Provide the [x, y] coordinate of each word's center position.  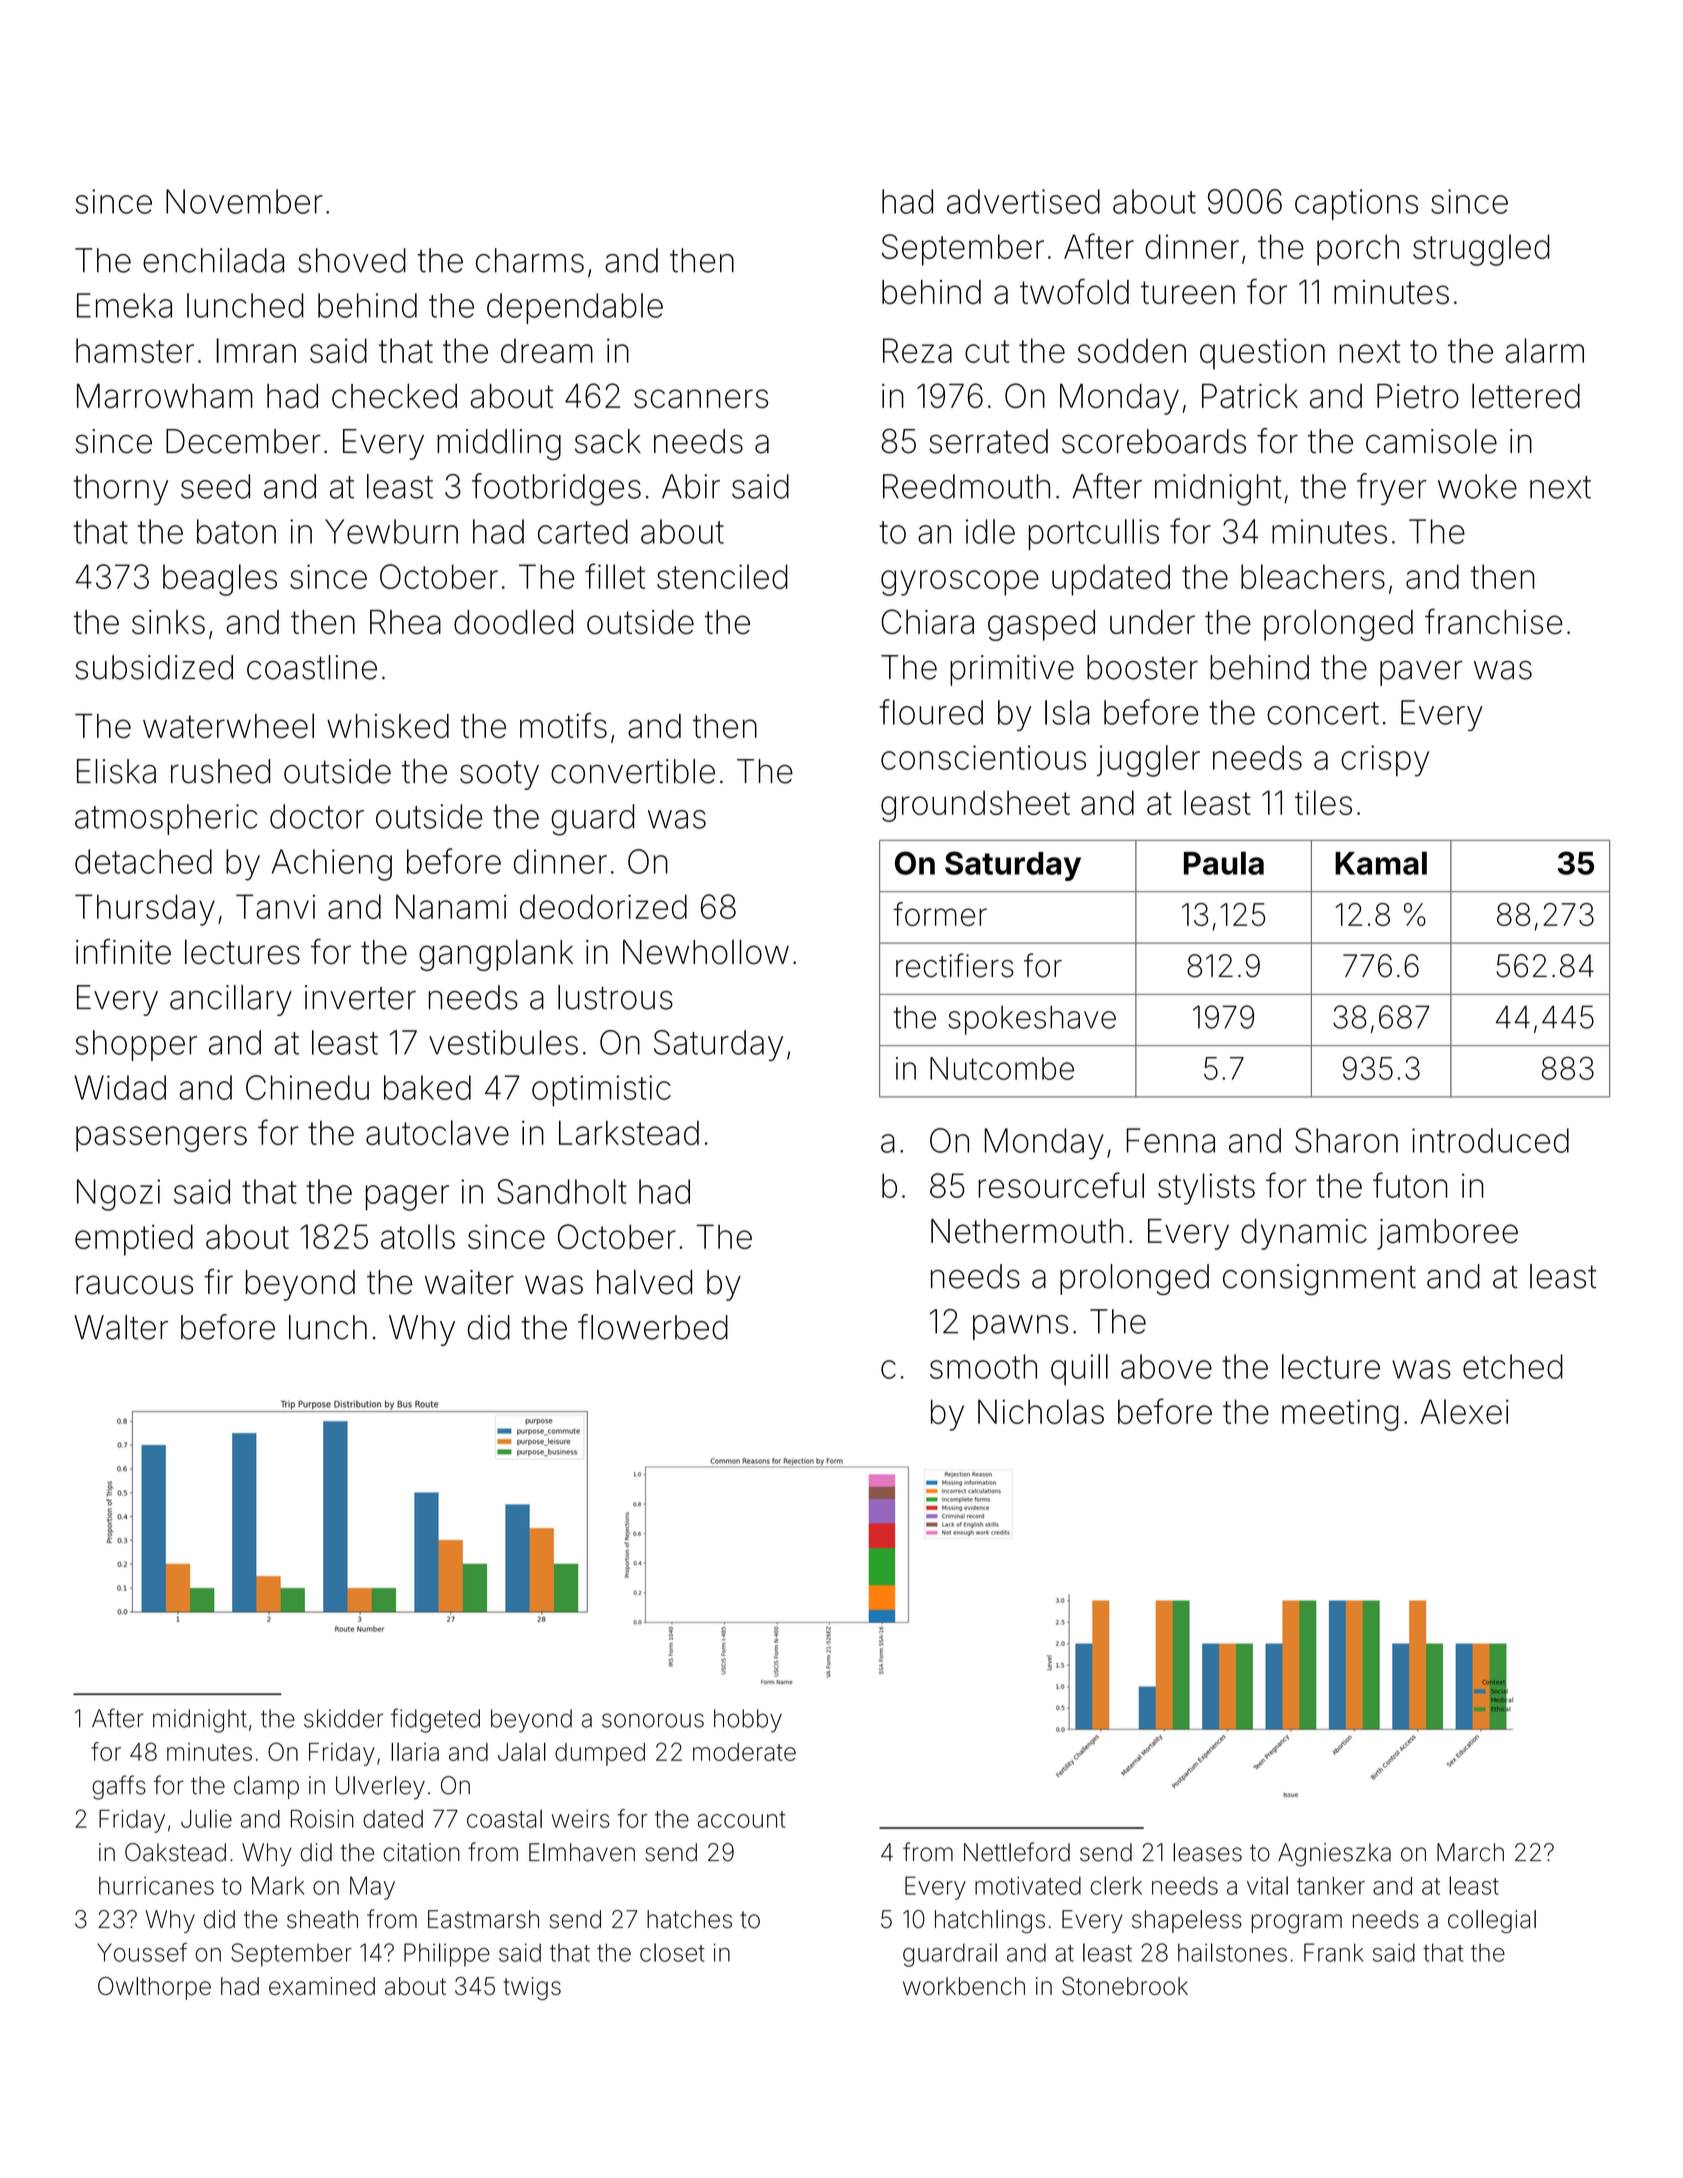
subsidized [154, 667]
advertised [1023, 201]
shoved [352, 260]
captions [1356, 204]
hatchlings [990, 1922]
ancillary [231, 1000]
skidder [344, 1718]
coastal [504, 1819]
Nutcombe [1002, 1068]
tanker [1331, 1886]
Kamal [1381, 863]
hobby [748, 1721]
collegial [1492, 1922]
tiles [1323, 802]
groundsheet [975, 806]
